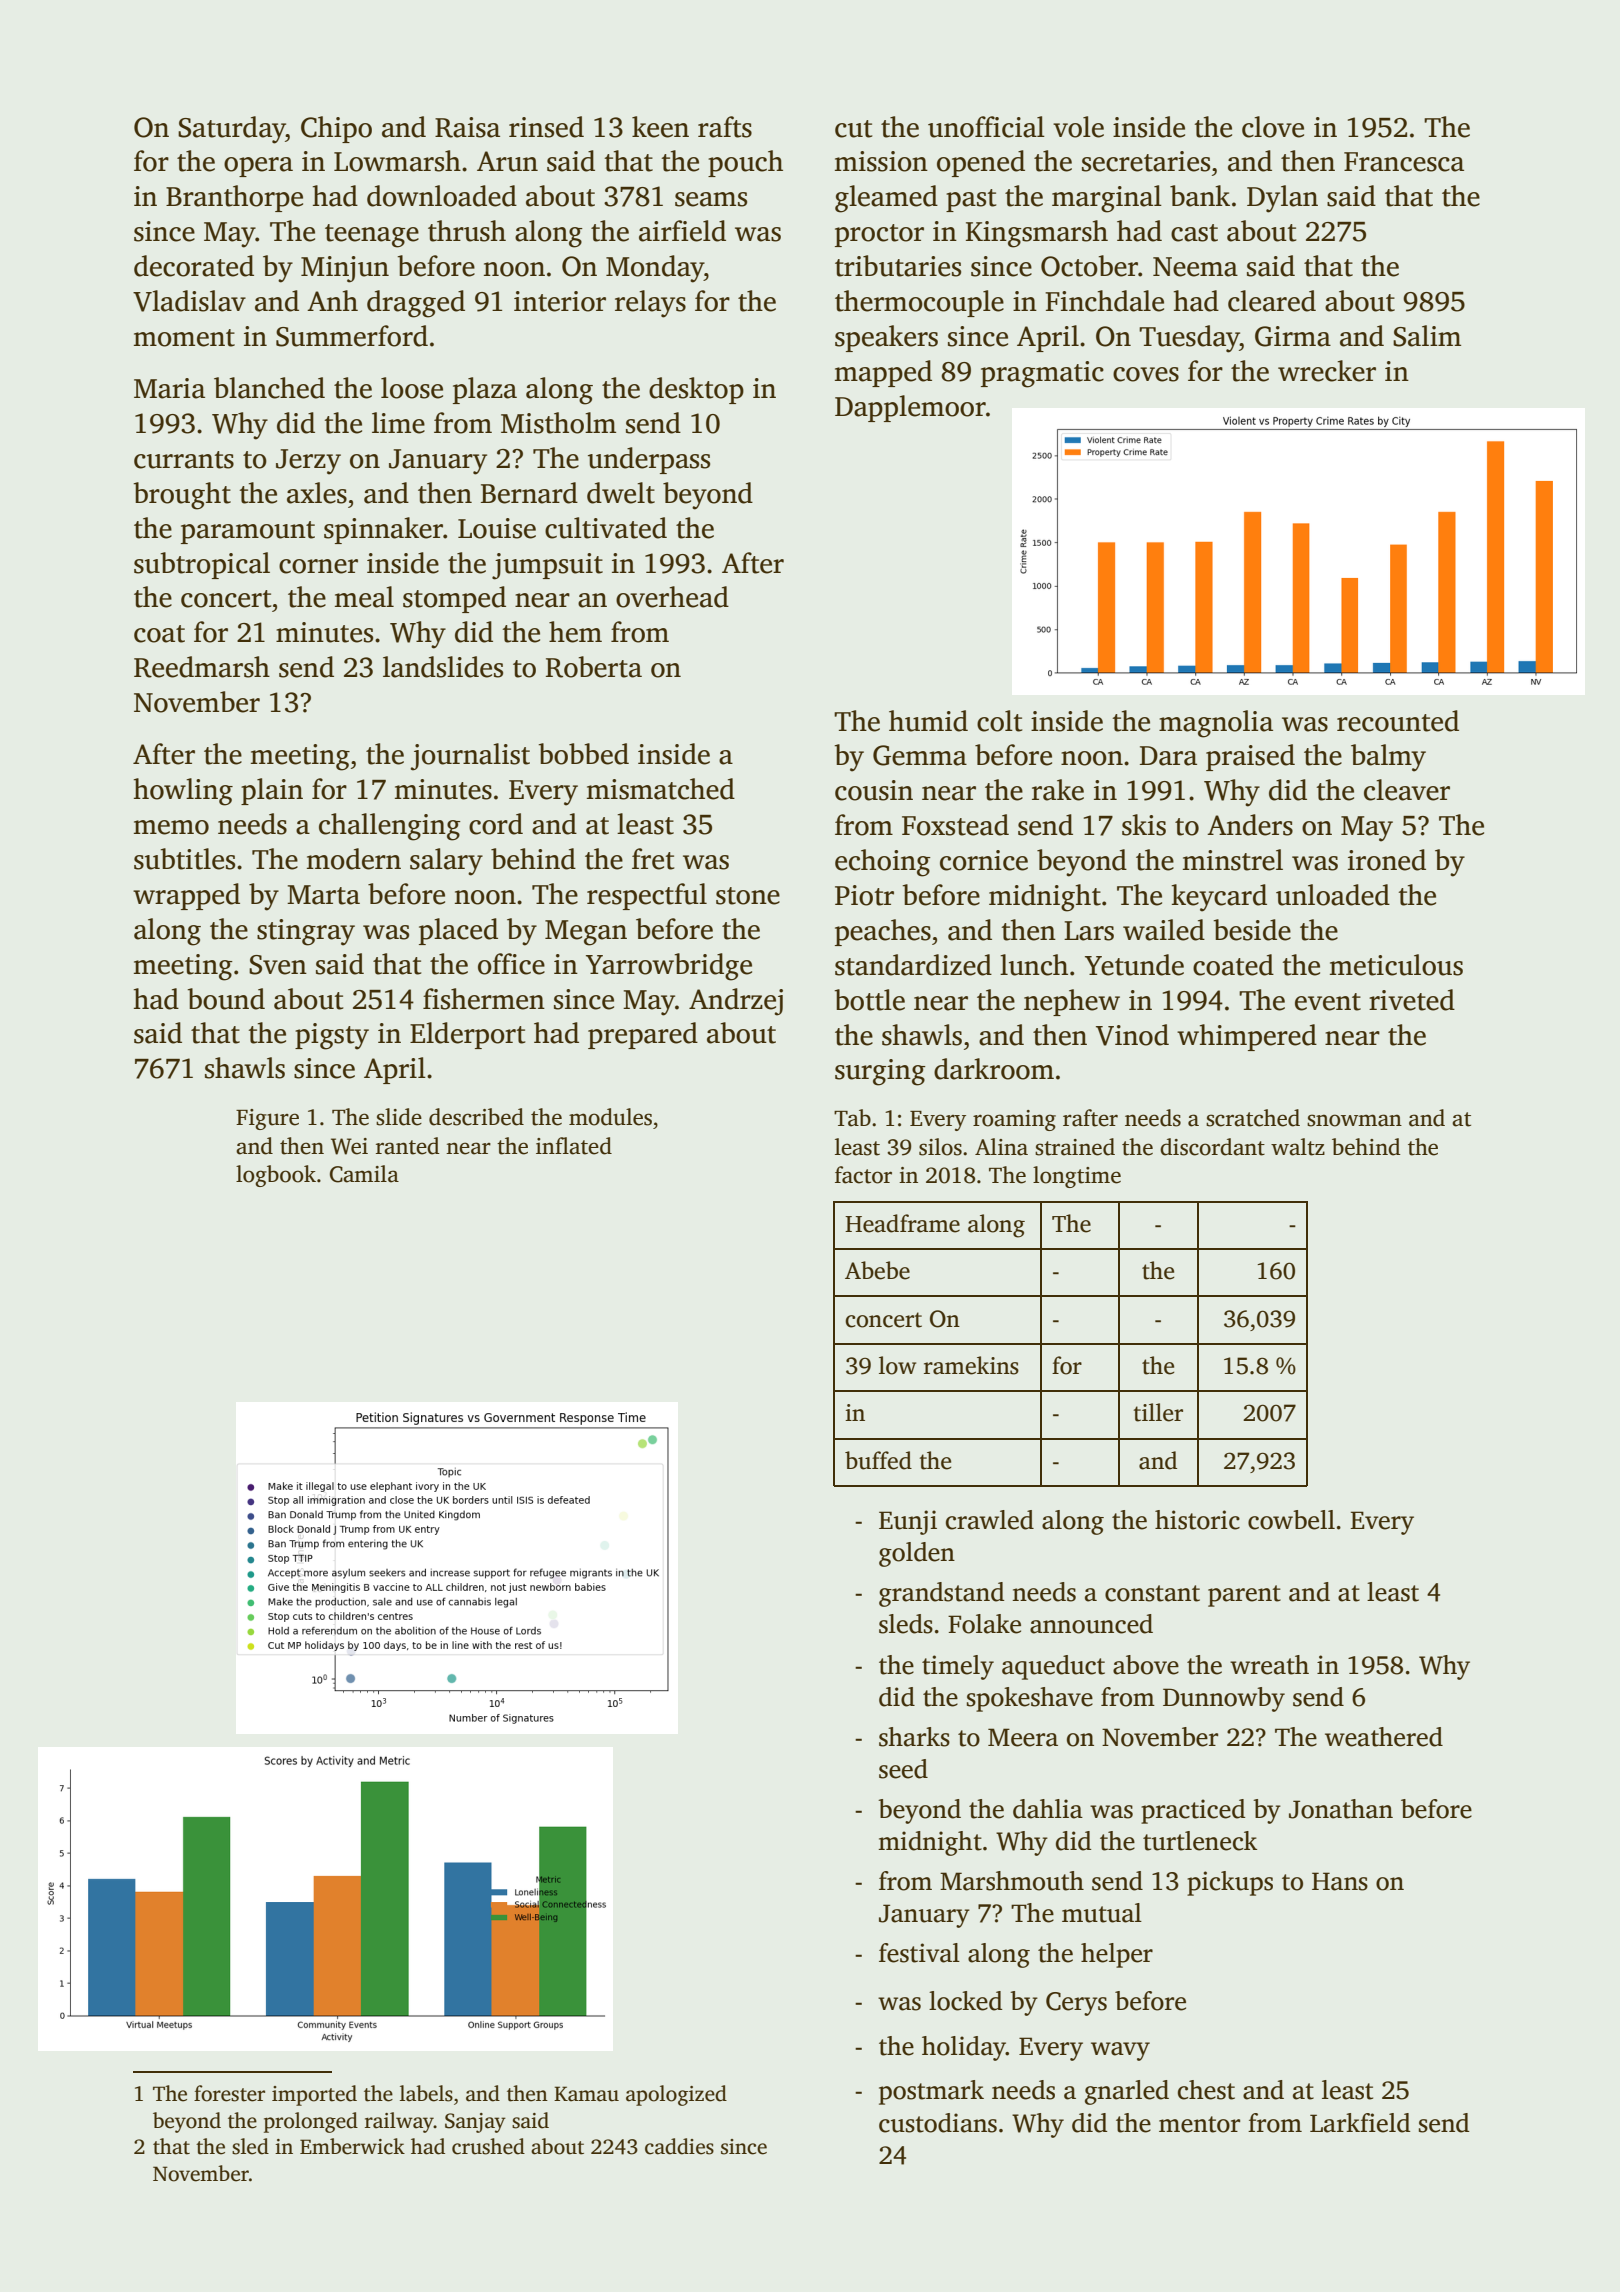  Describe the element at coordinates (1327, 371) in the screenshot. I see `wrecker` at that location.
